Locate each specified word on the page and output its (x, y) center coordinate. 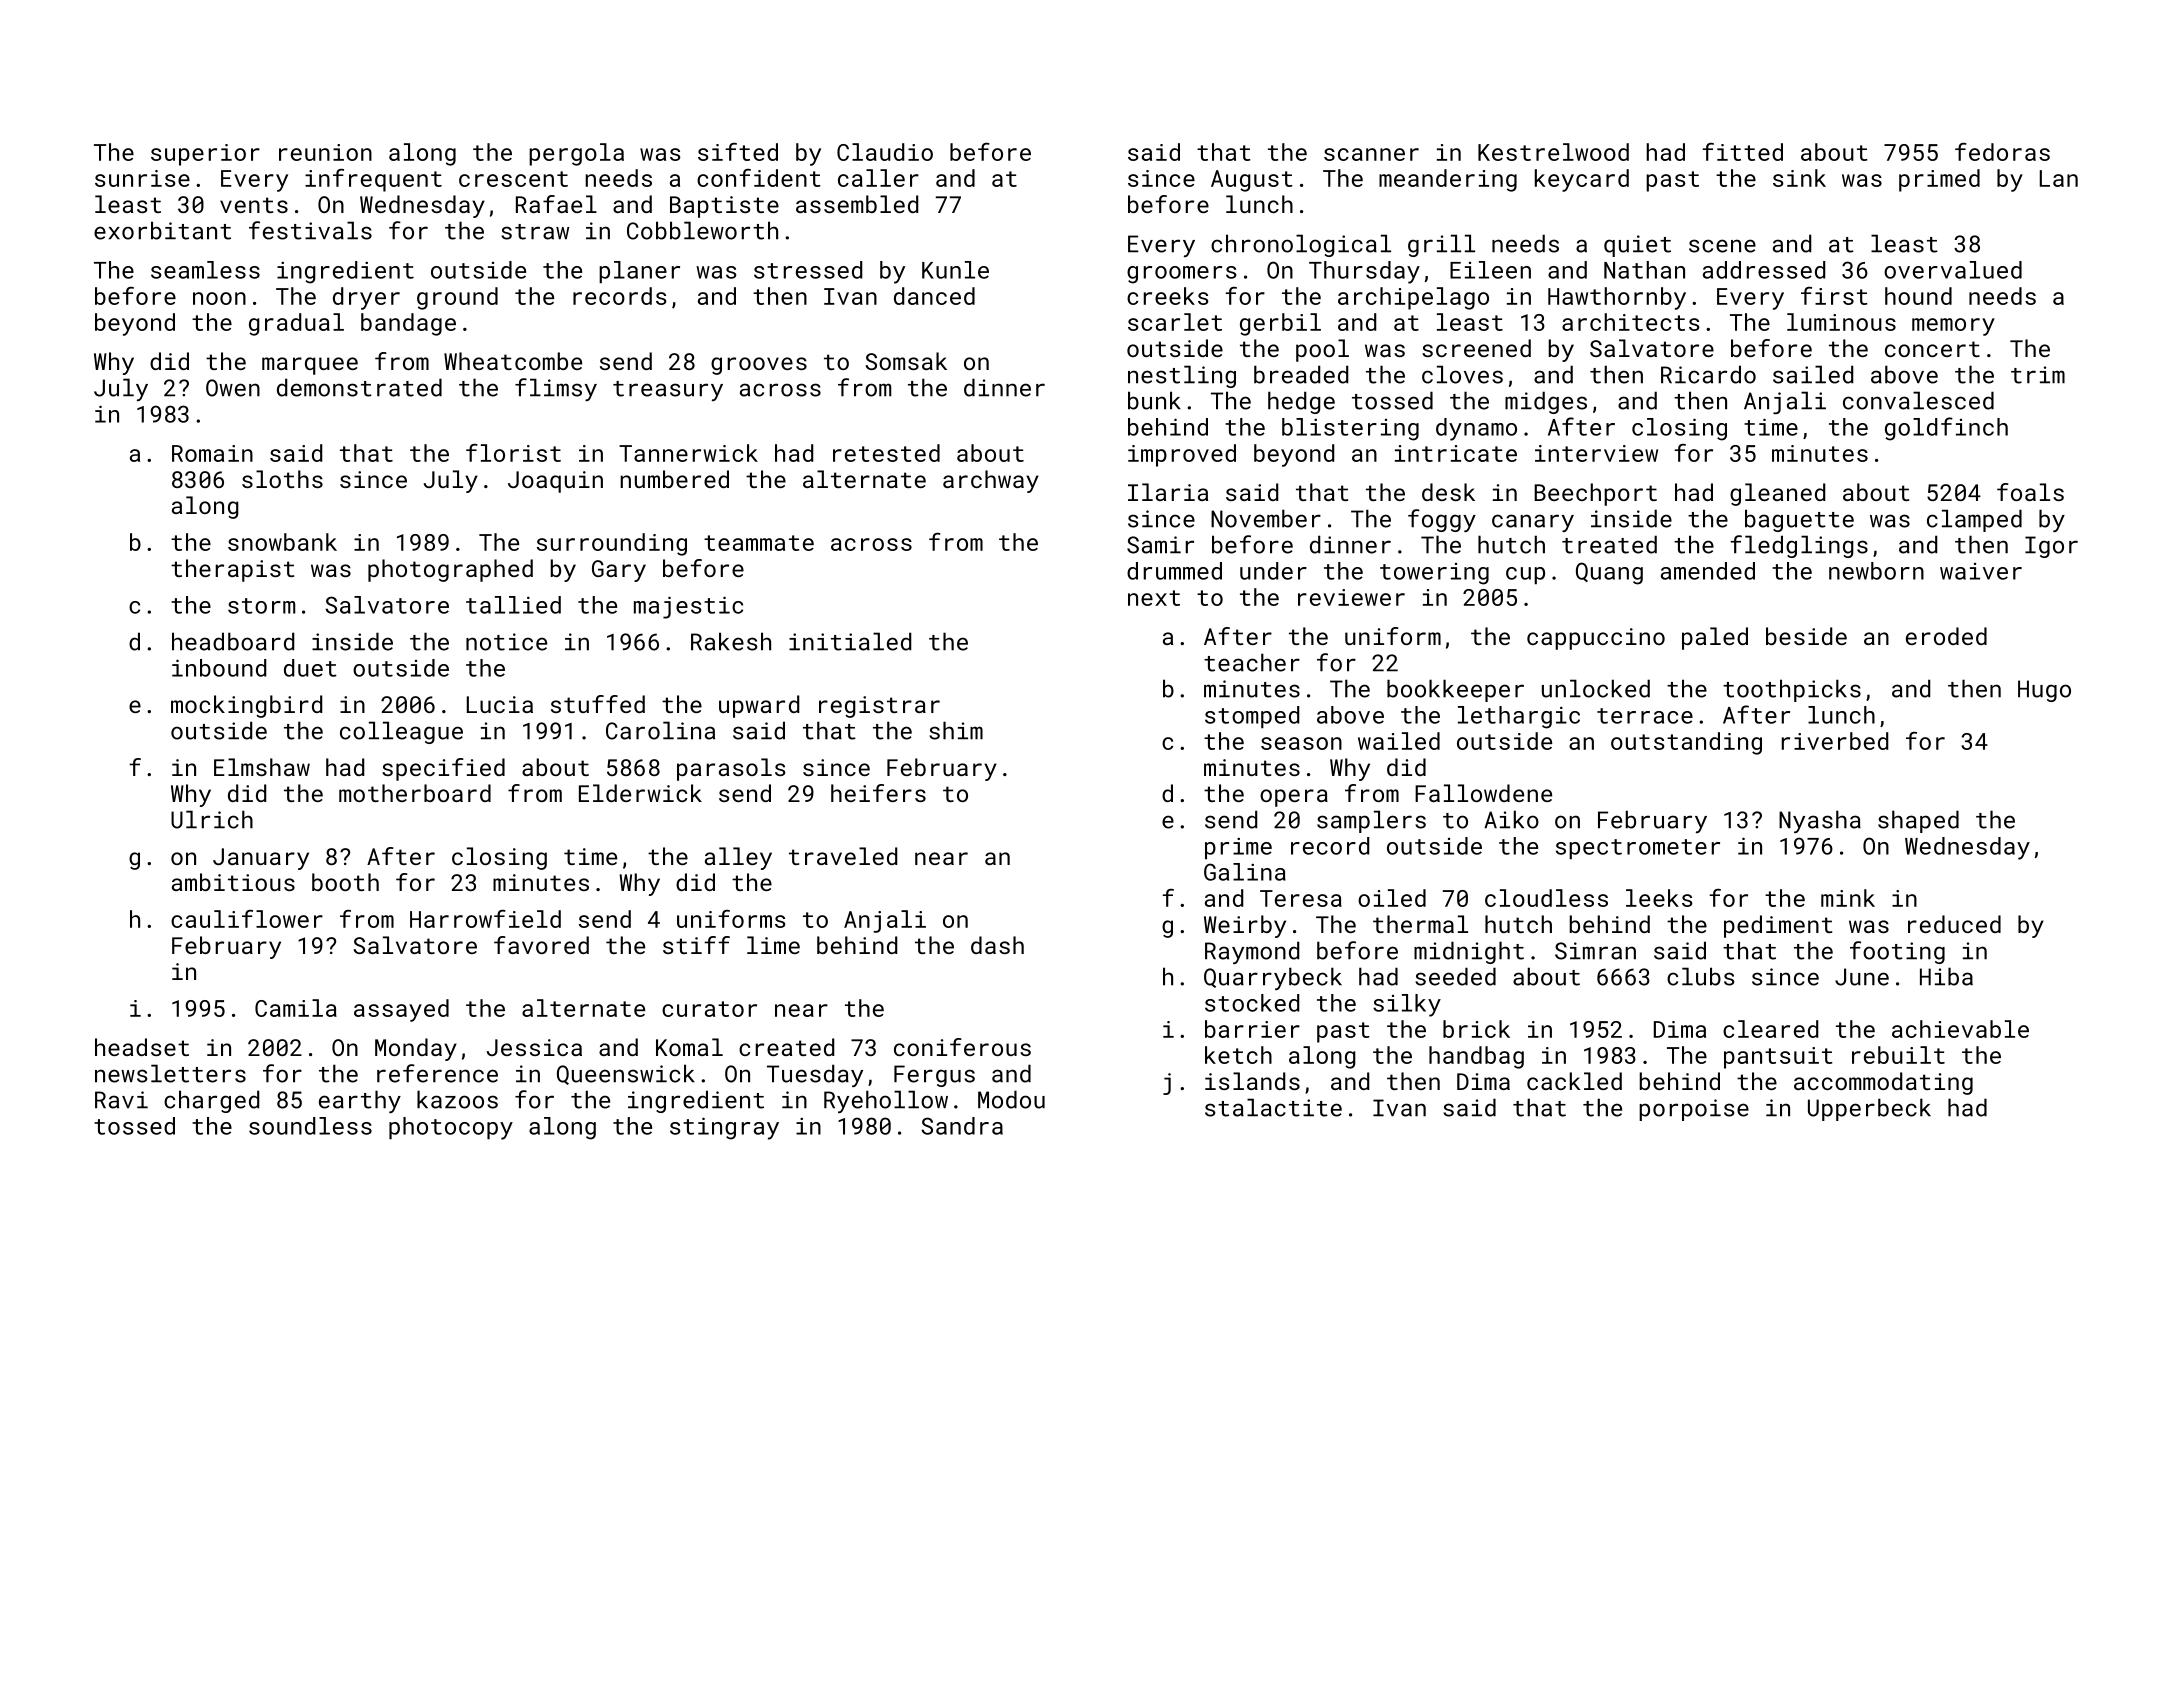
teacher (1252, 662)
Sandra (962, 1126)
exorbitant (162, 230)
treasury (668, 391)
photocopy (451, 1128)
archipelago (1413, 298)
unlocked (1596, 688)
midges (1546, 402)
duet (310, 668)
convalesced (1918, 400)
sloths (282, 479)
